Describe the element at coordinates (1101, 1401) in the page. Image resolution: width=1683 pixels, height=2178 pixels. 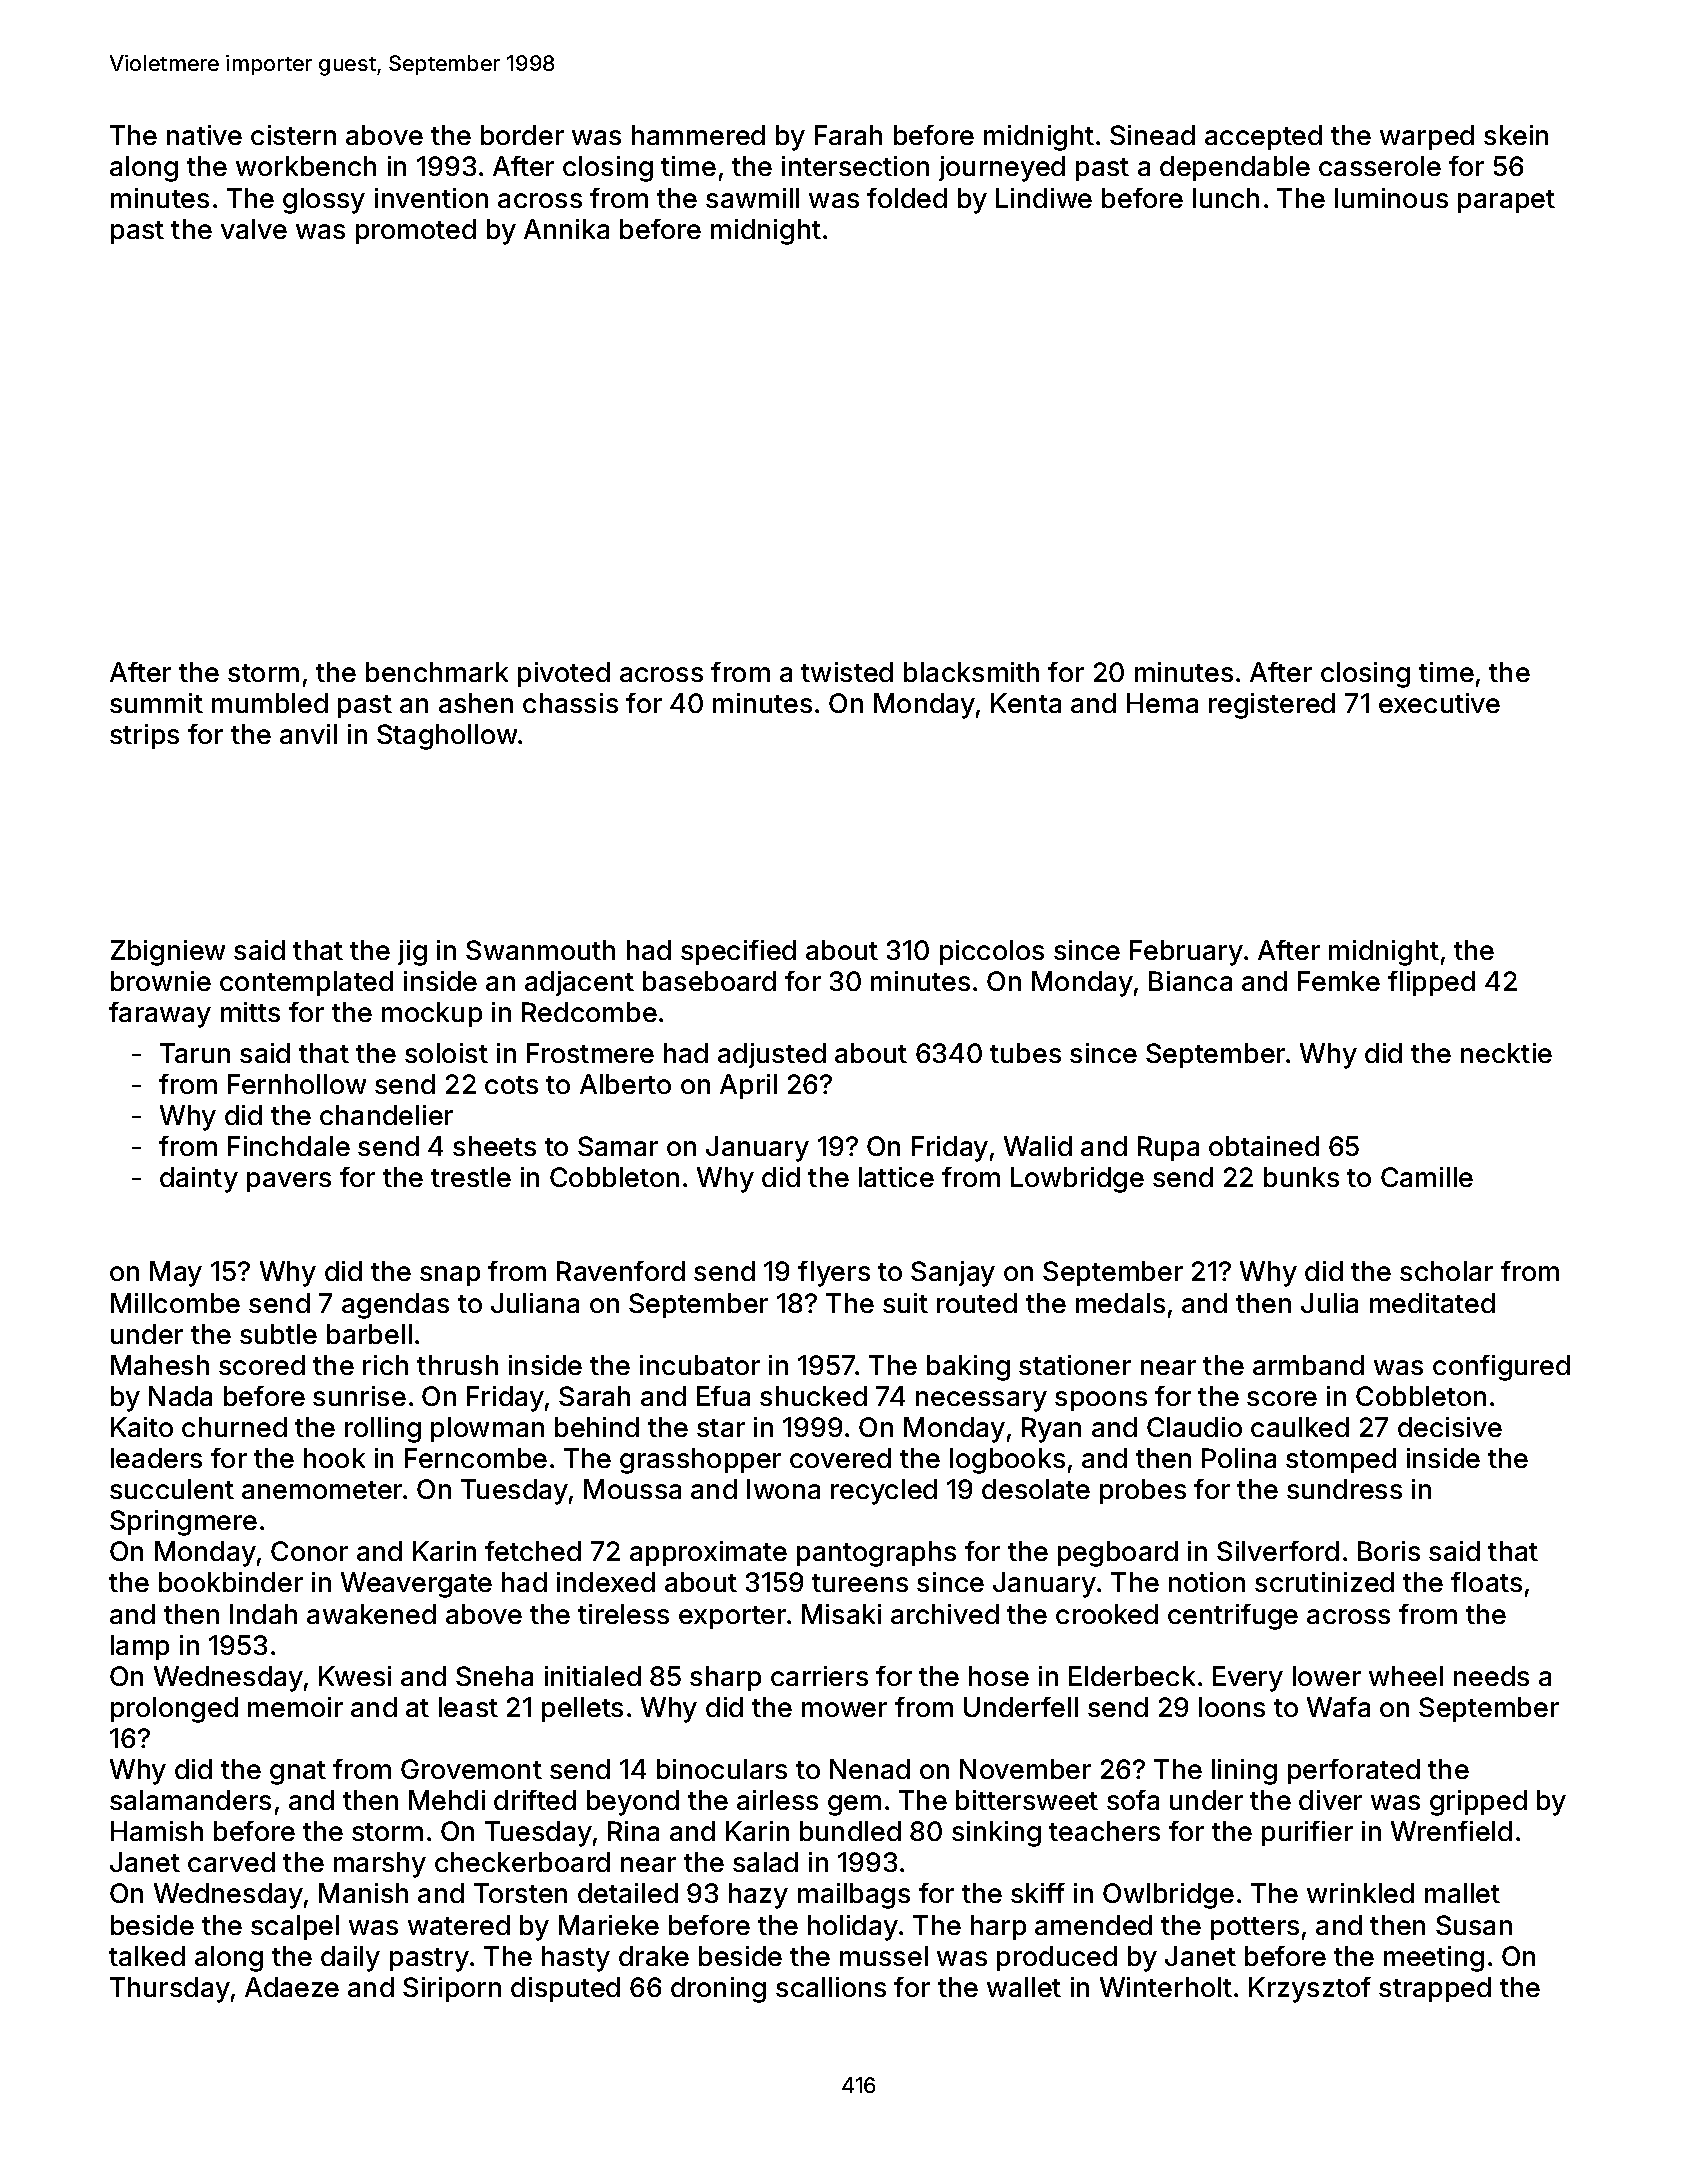
I see `spoons` at that location.
